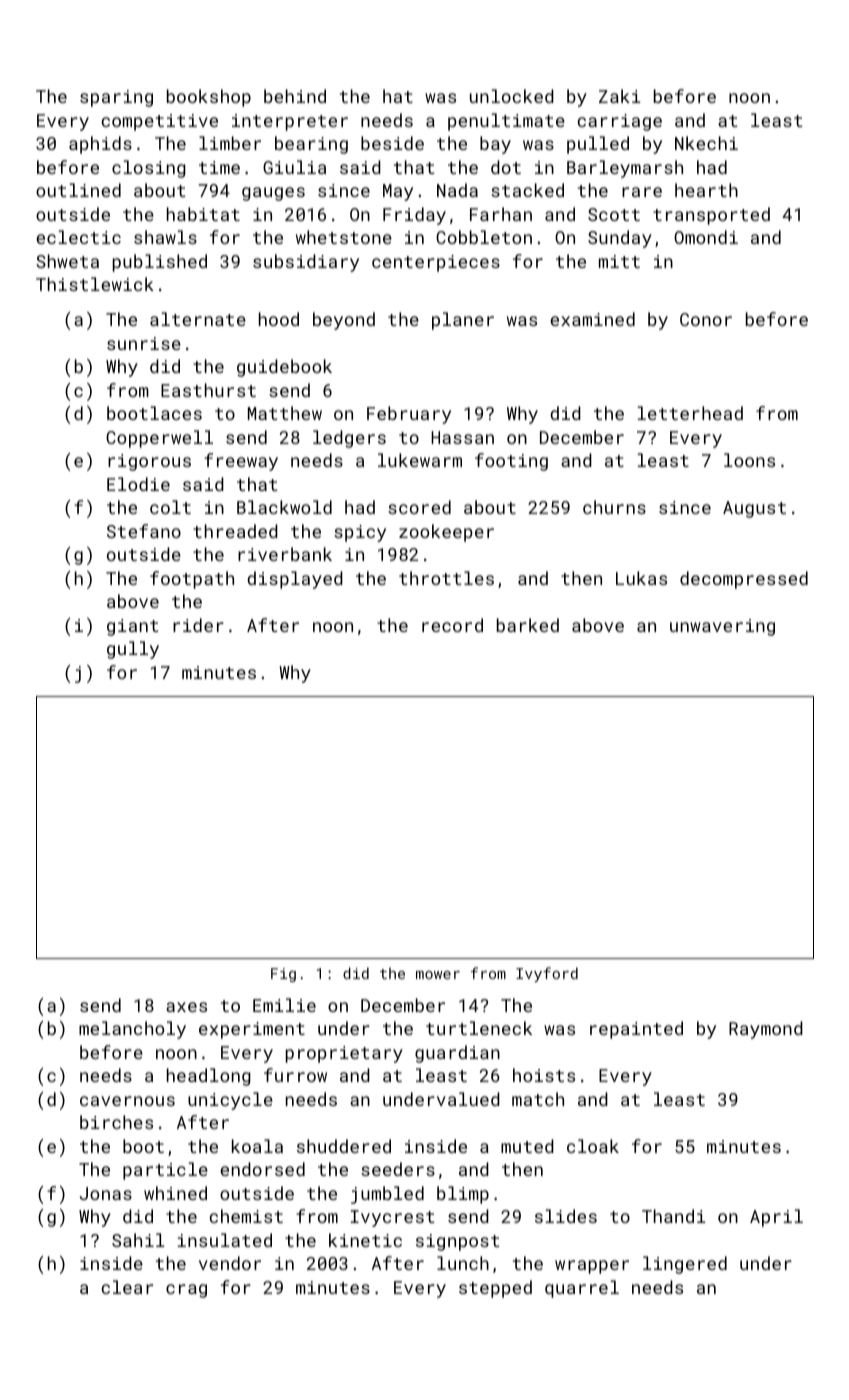  I want to click on Zaki, so click(620, 96).
